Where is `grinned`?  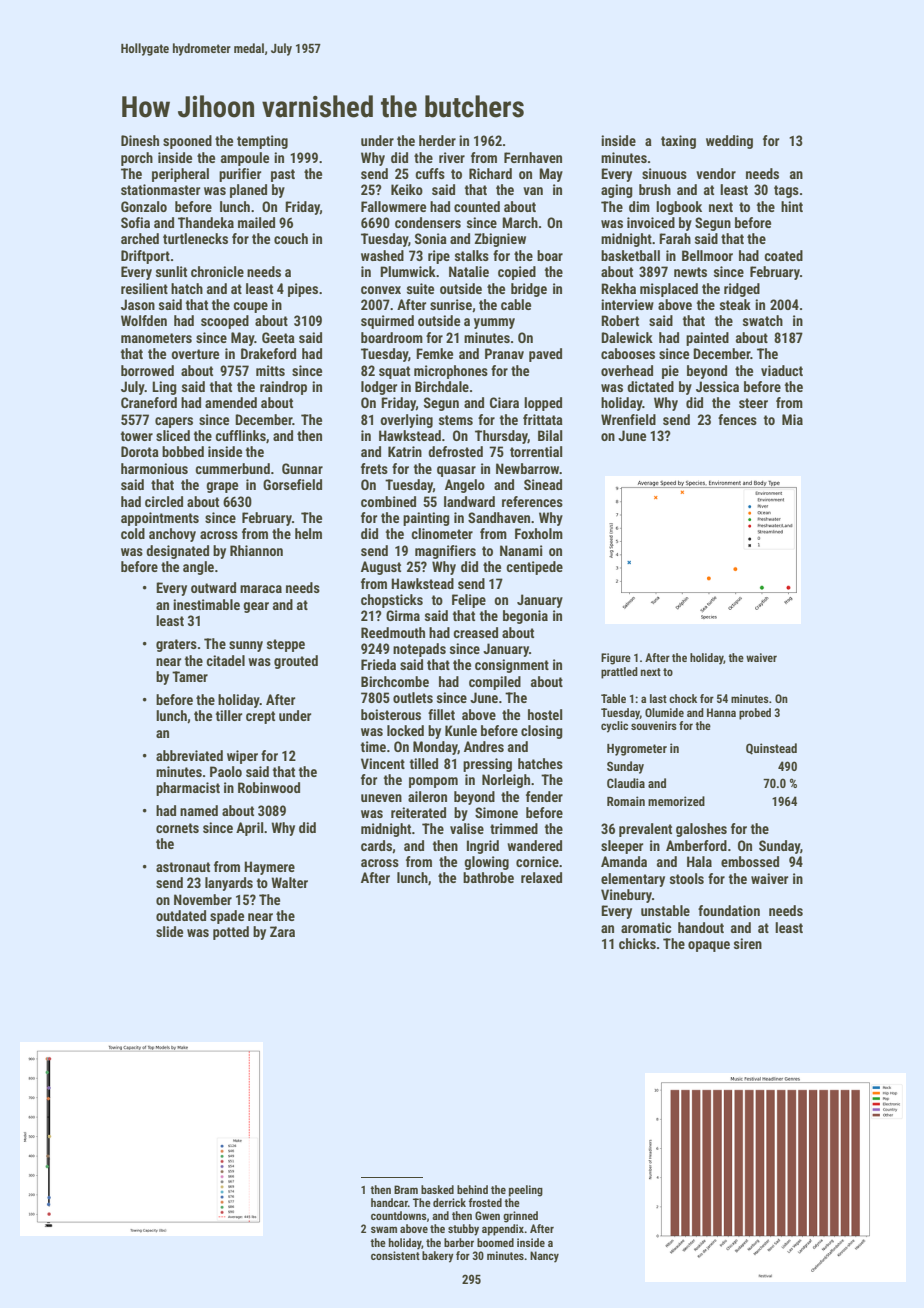
grinned is located at coordinates (520, 1217).
